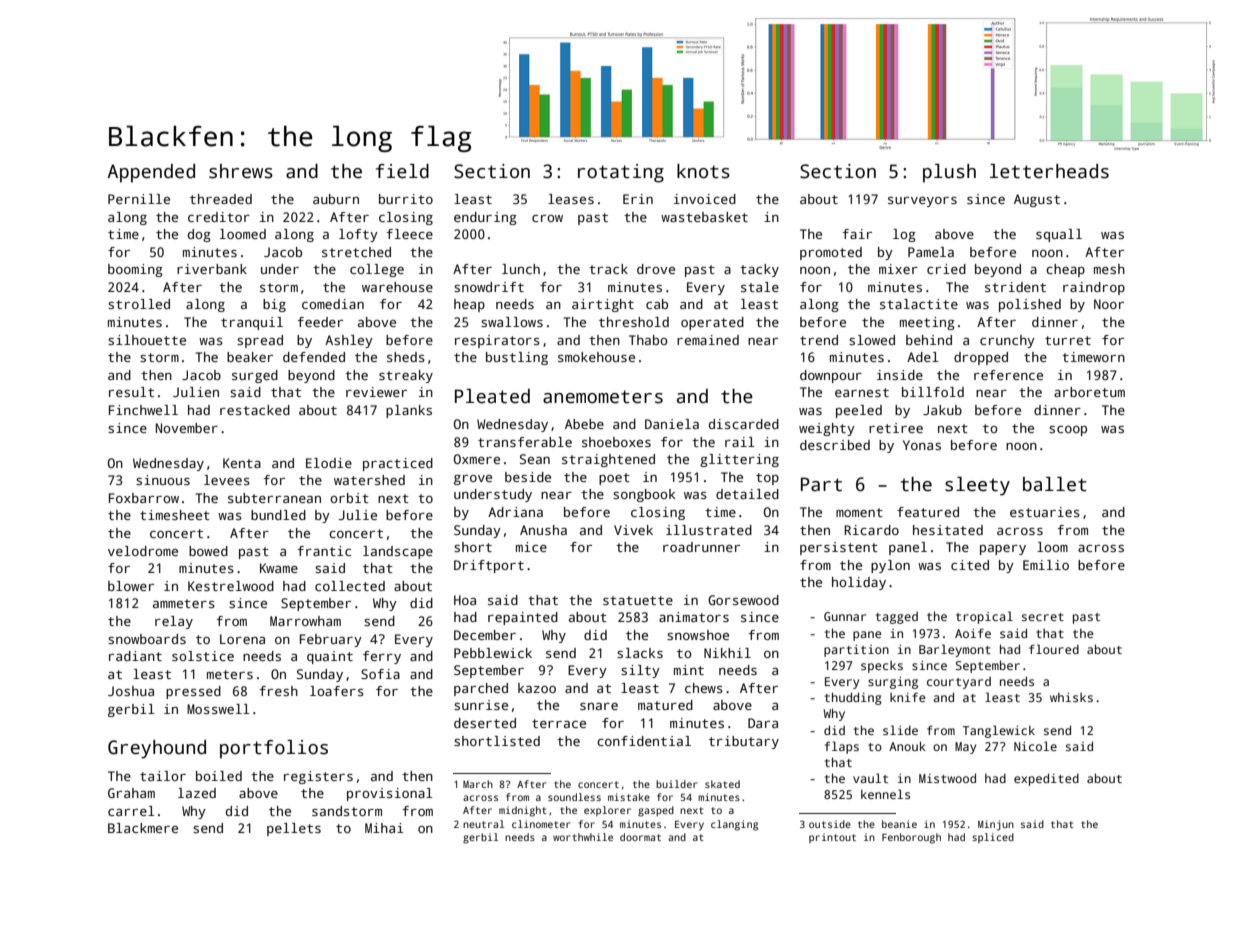 The image size is (1233, 952). What do you see at coordinates (703, 171) in the page?
I see `knots` at bounding box center [703, 171].
